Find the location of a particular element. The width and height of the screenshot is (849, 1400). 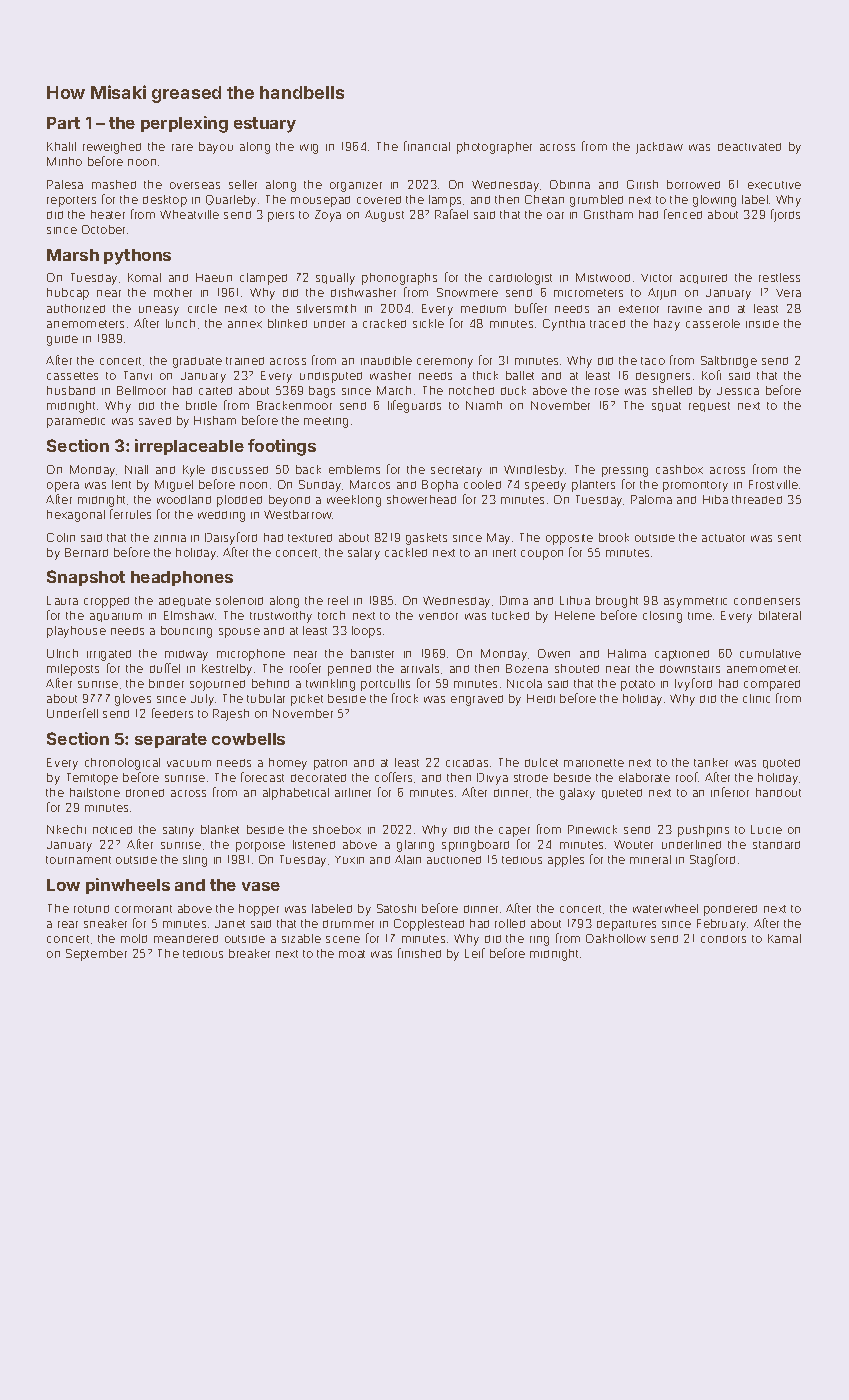

Colin is located at coordinates (61, 537).
